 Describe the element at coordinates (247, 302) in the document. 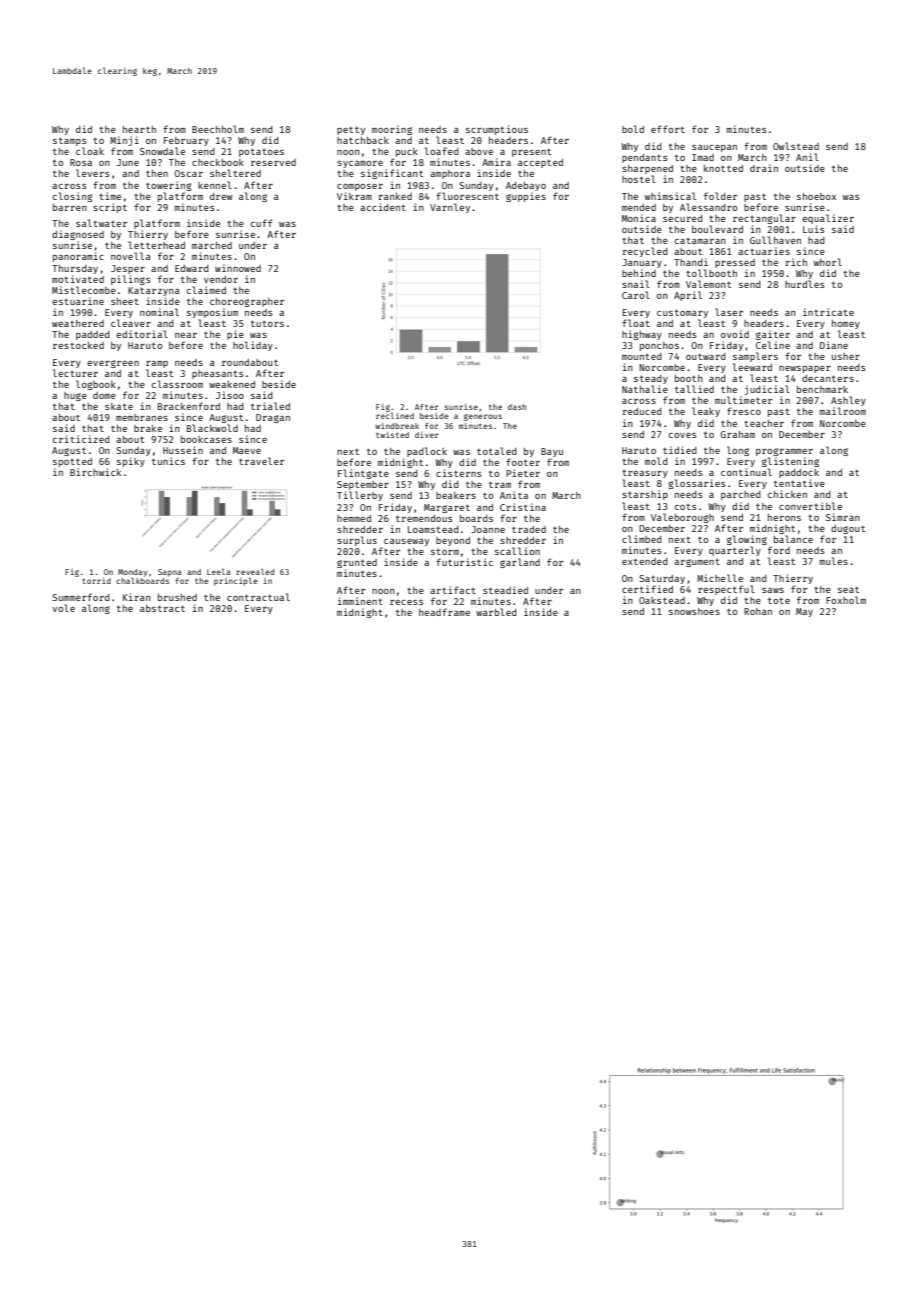

I see `choreographer` at that location.
